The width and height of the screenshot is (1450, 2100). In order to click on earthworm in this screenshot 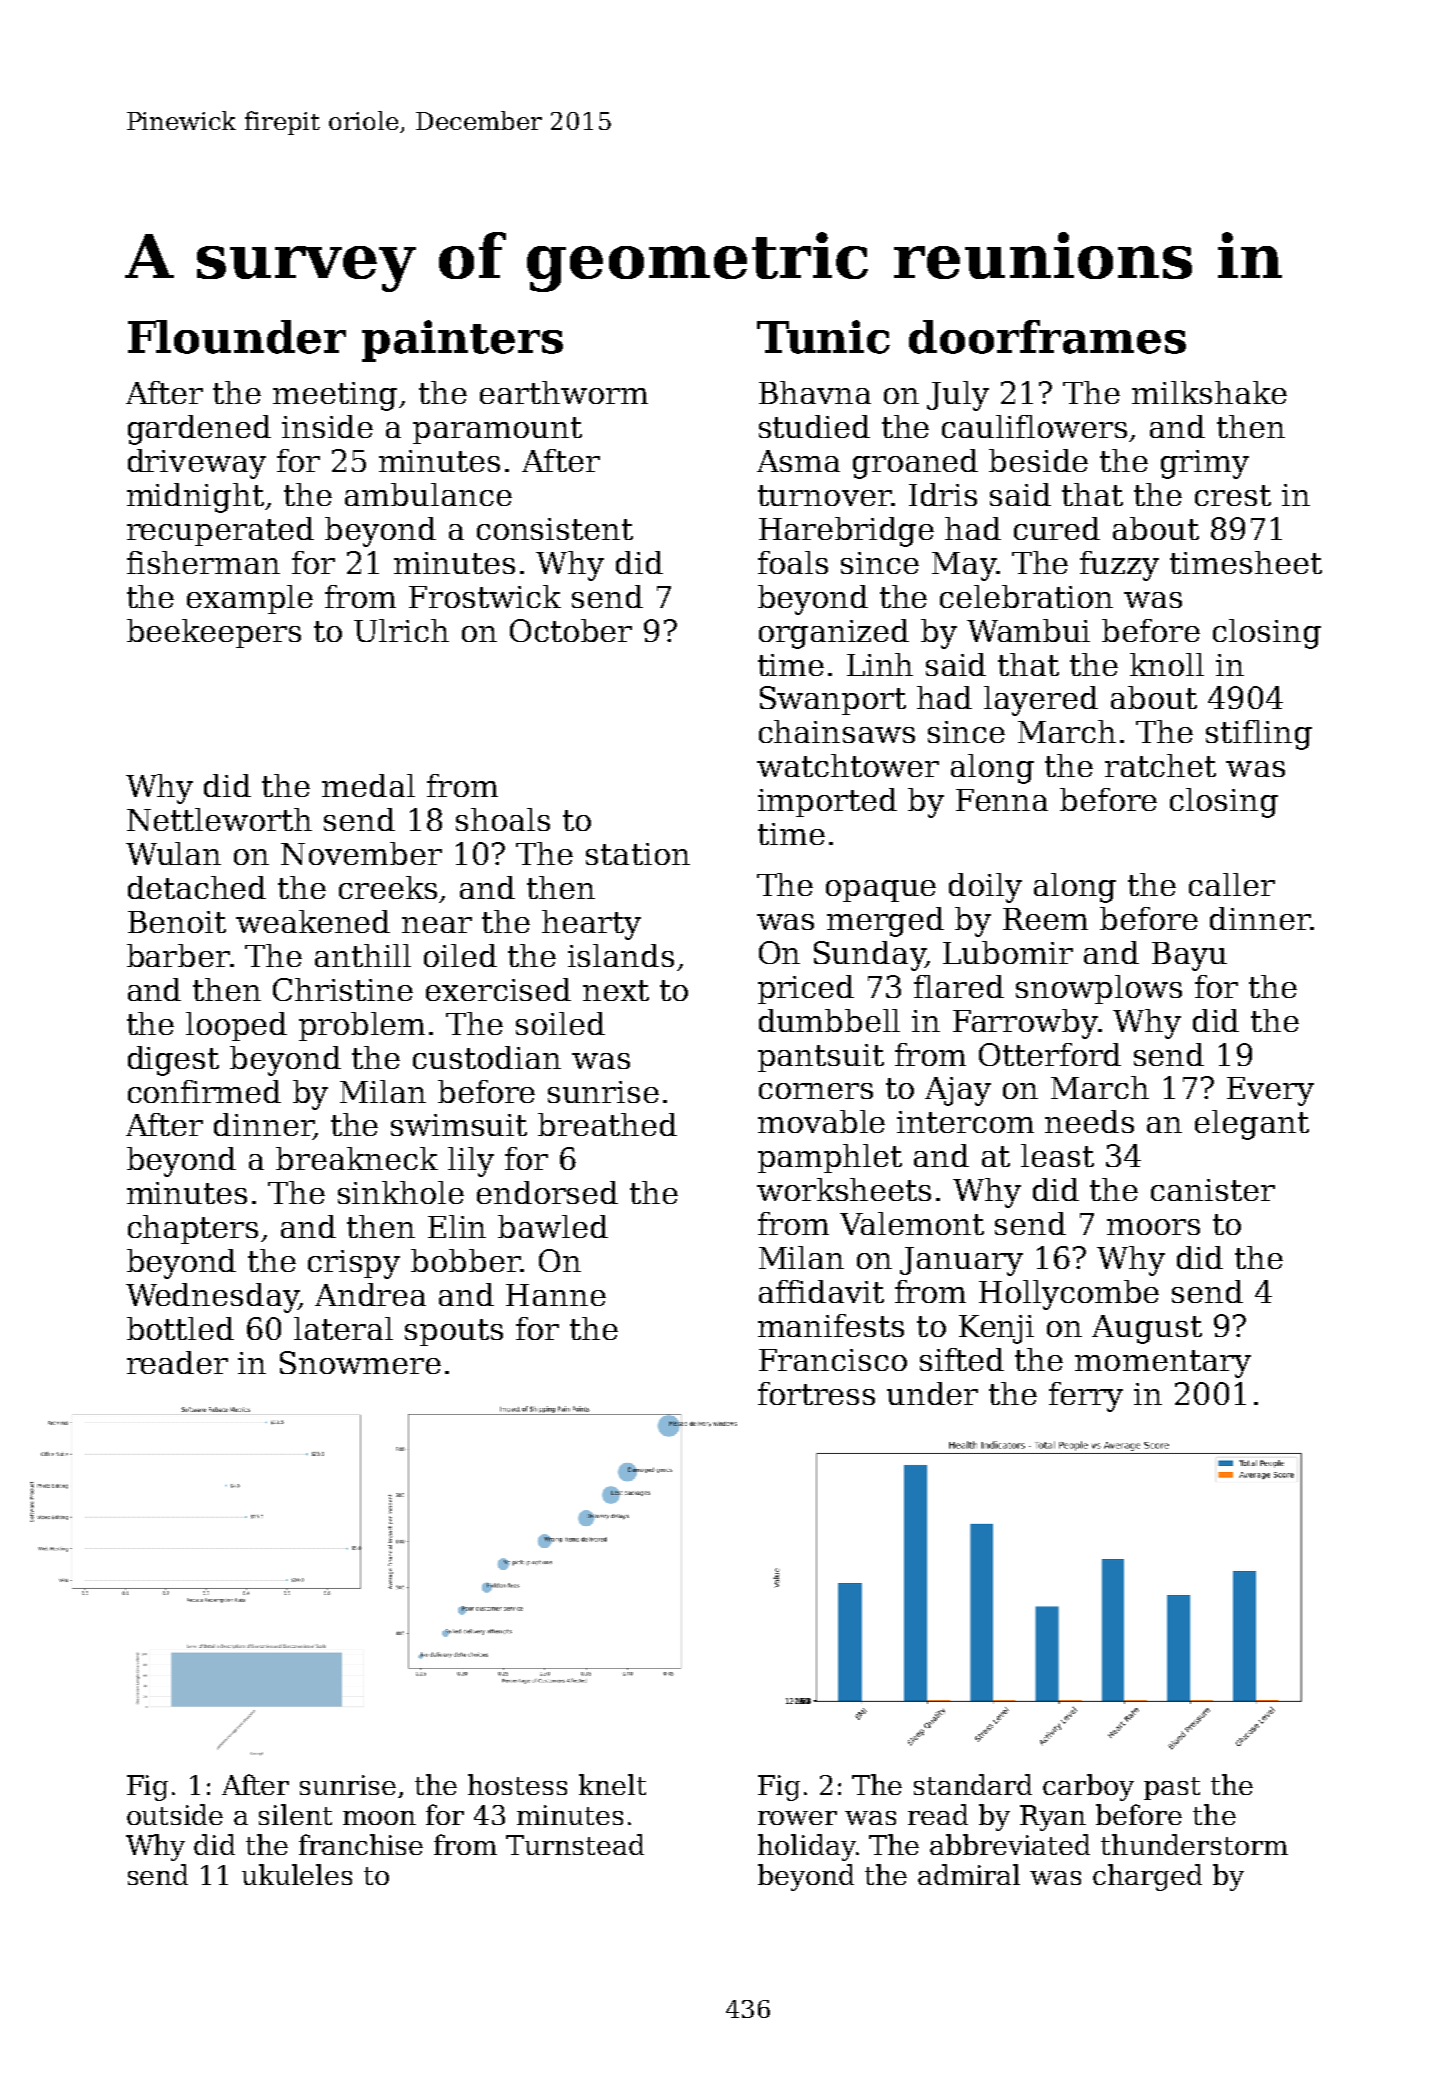, I will do `click(564, 392)`.
